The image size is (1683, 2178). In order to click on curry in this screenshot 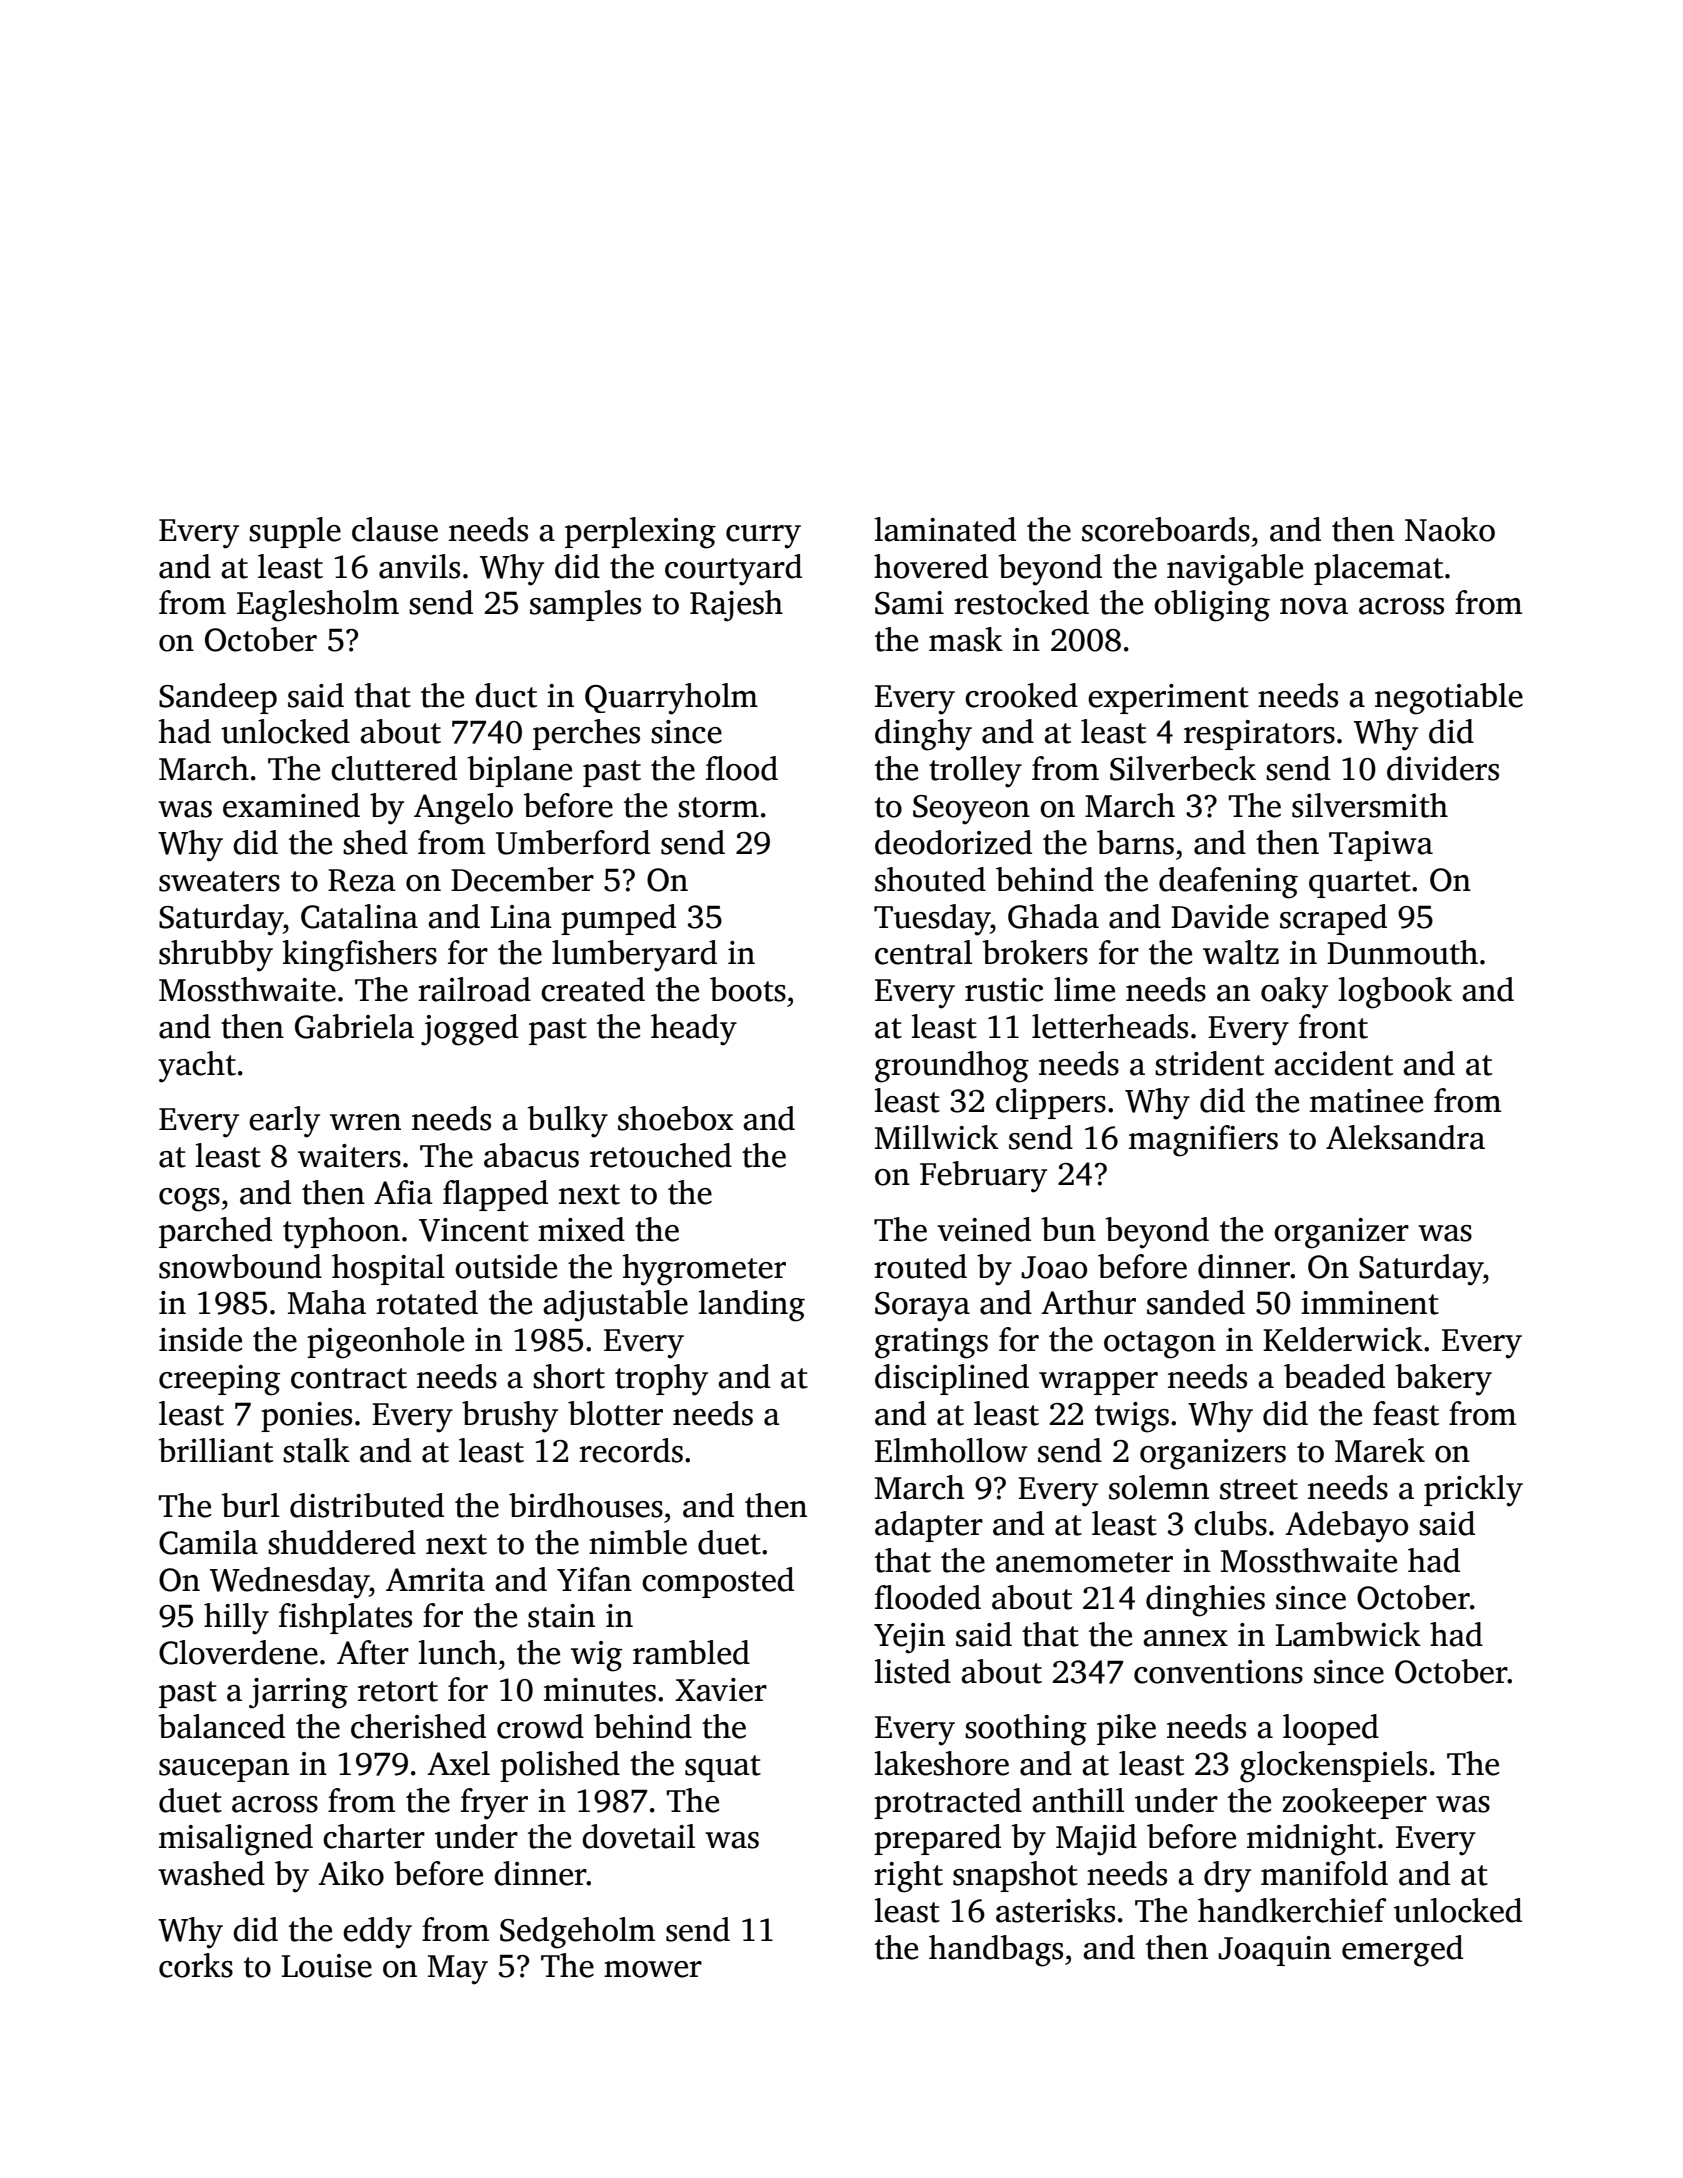, I will do `click(763, 537)`.
